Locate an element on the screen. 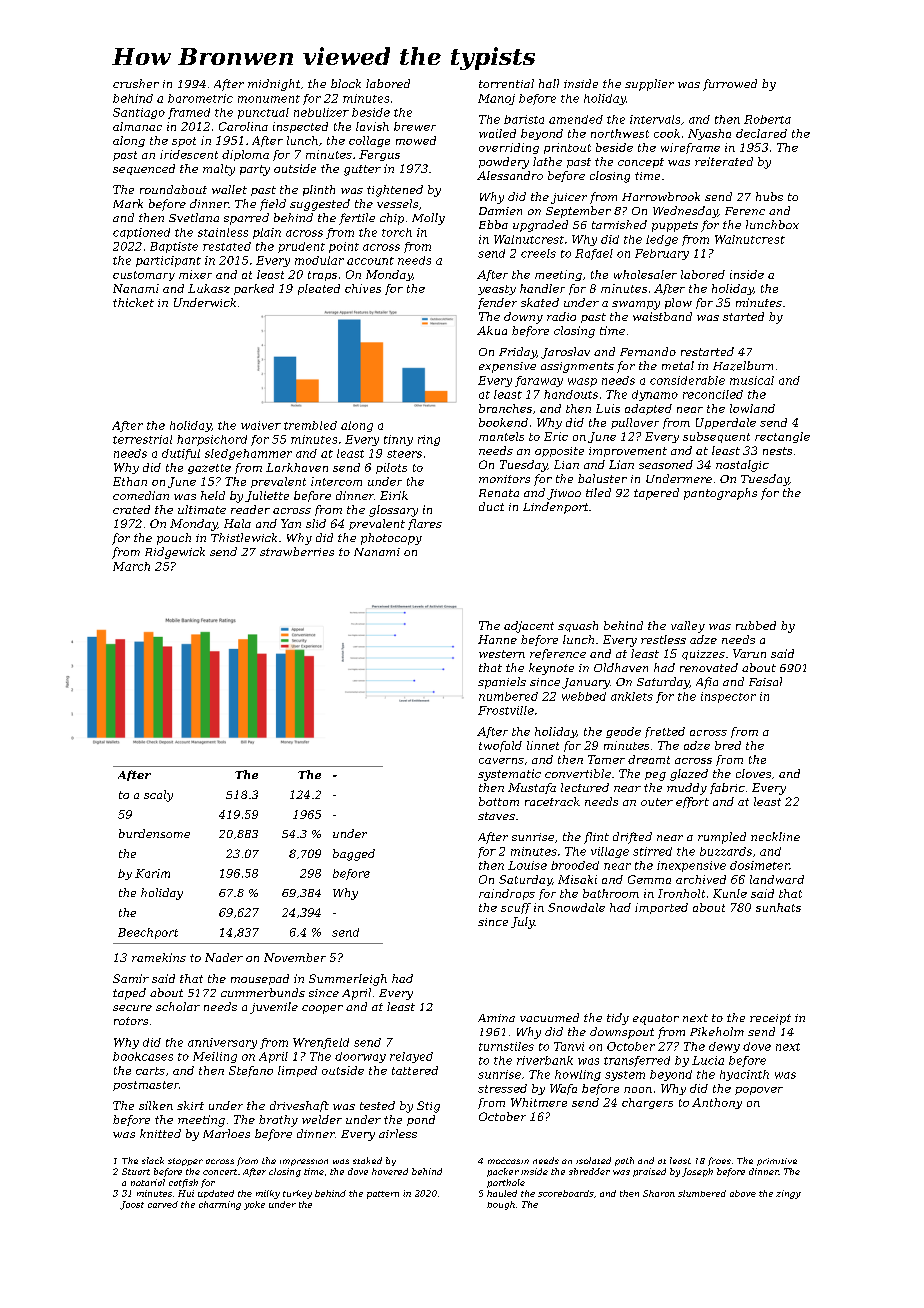 The height and width of the screenshot is (1308, 924). receipt is located at coordinates (770, 1019).
